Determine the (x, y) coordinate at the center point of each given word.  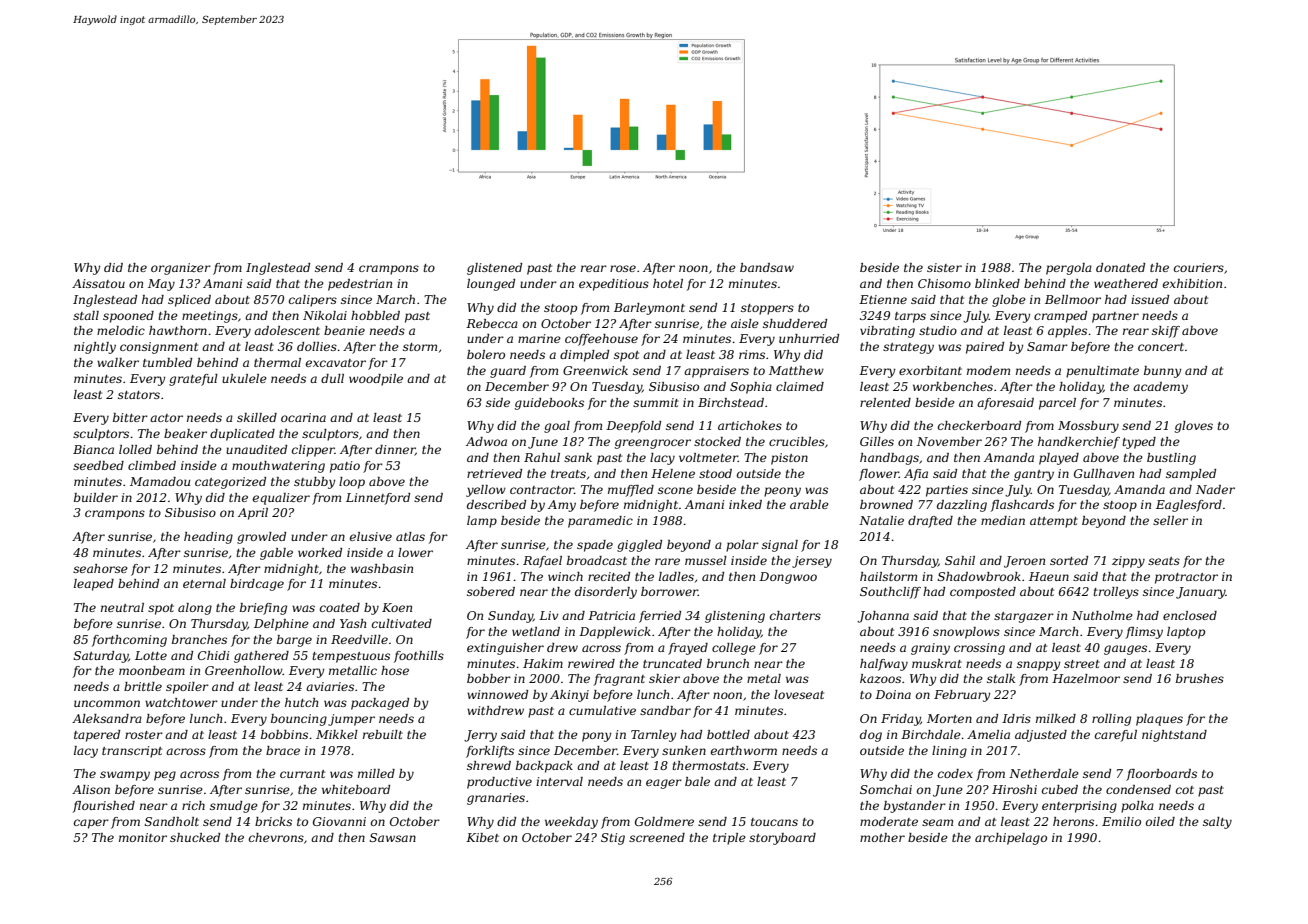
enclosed (1190, 615)
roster (144, 735)
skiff (1166, 332)
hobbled (375, 315)
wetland (536, 631)
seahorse (100, 568)
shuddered (795, 323)
